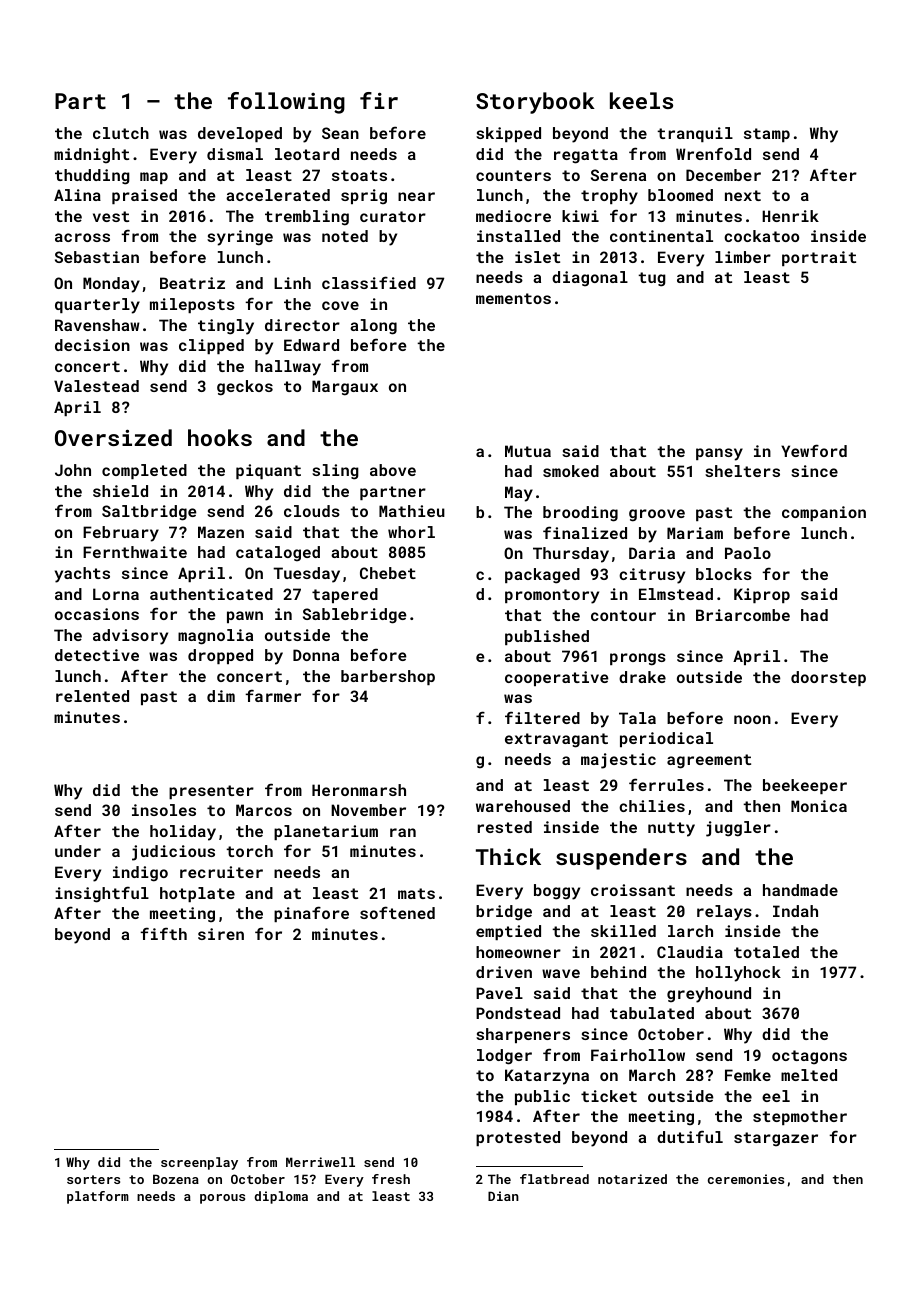 The image size is (924, 1308). What do you see at coordinates (561, 973) in the image?
I see `wave` at bounding box center [561, 973].
